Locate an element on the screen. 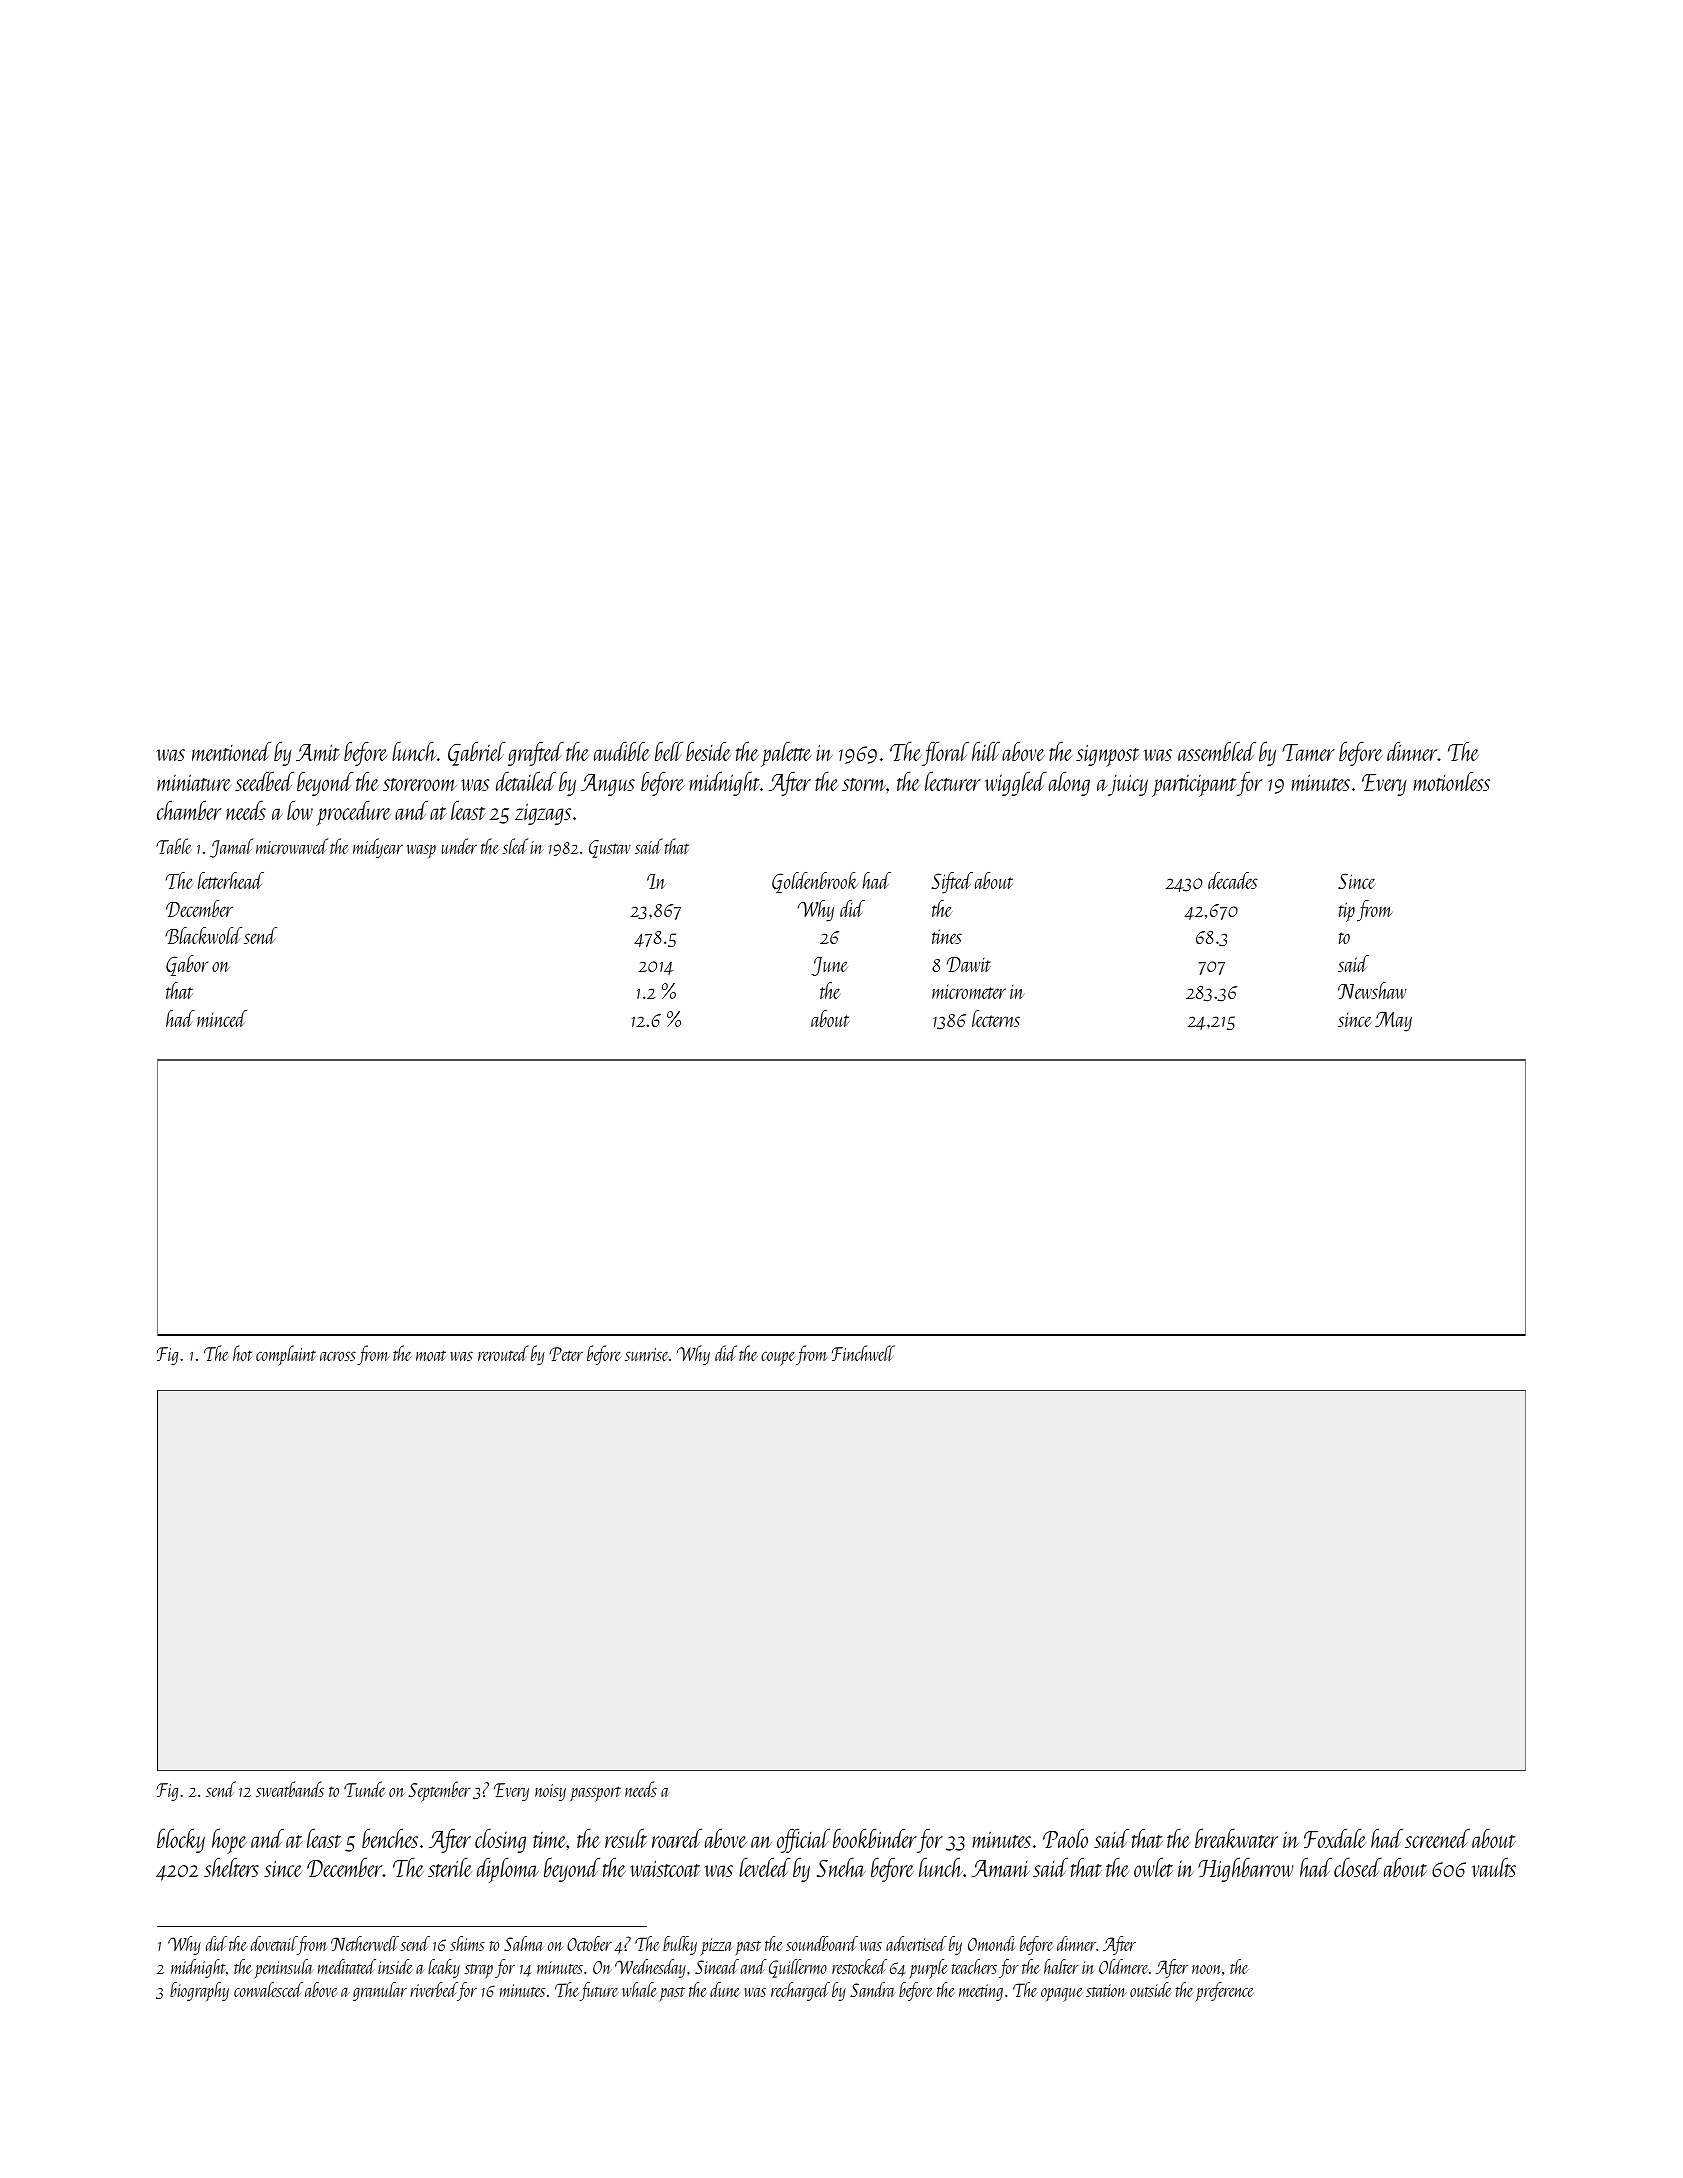 The width and height of the screenshot is (1683, 2178). sunrise is located at coordinates (647, 1354).
